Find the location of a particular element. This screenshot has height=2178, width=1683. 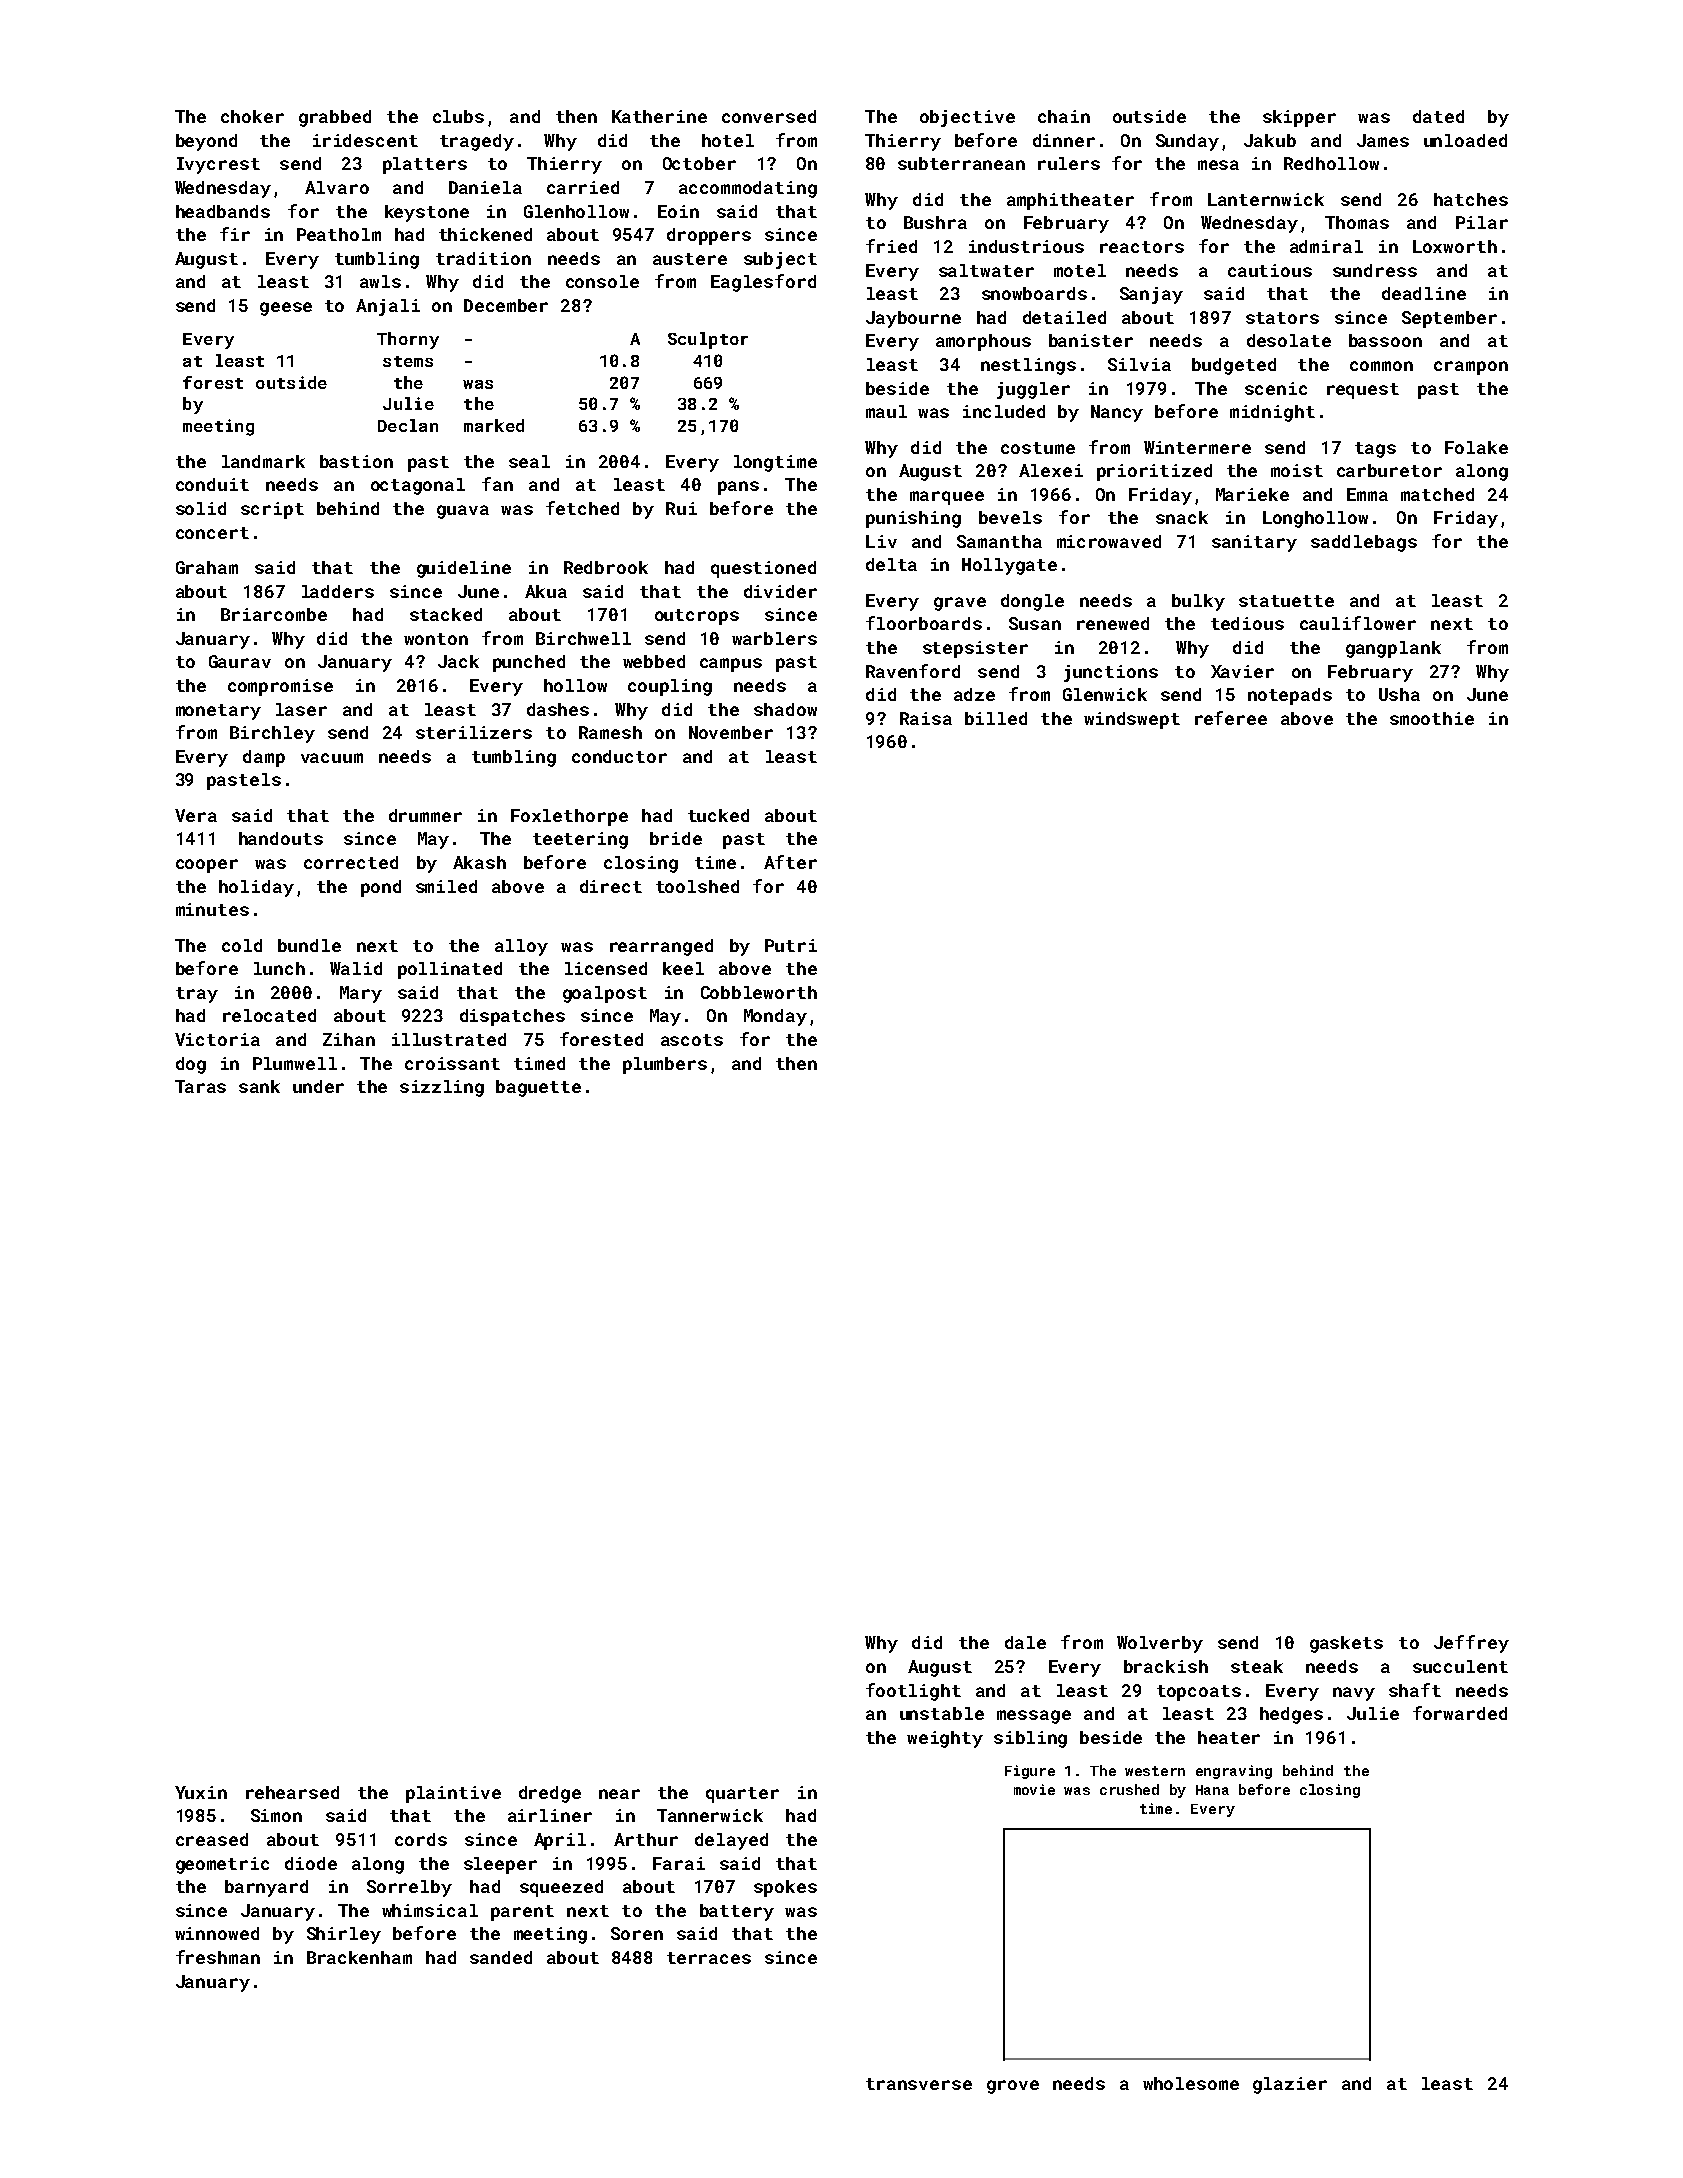

crampon is located at coordinates (1471, 368).
